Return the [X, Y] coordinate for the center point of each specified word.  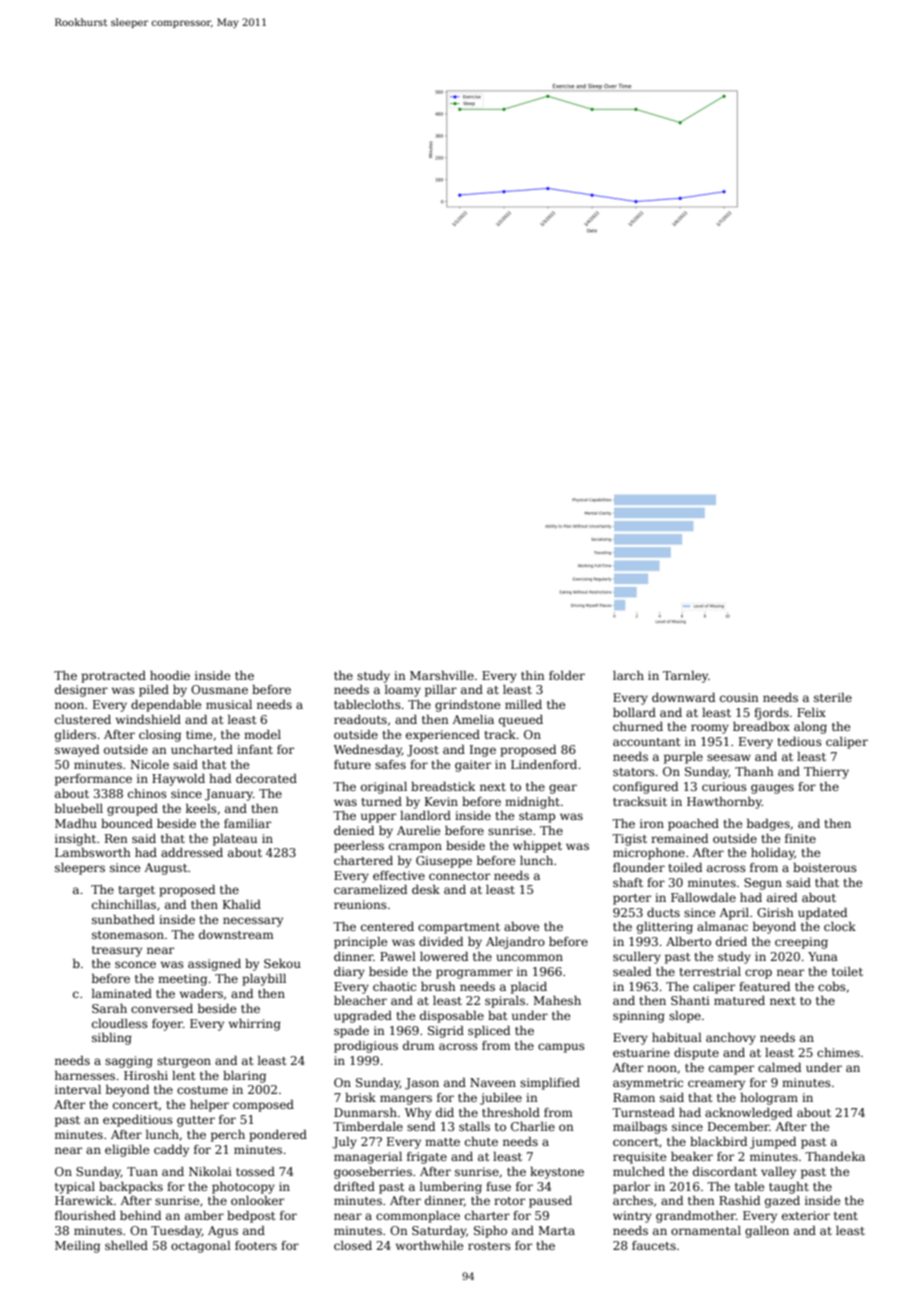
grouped [132, 810]
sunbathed [123, 919]
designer [81, 691]
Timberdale [368, 1126]
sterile [833, 697]
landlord [425, 815]
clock [840, 926]
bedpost [251, 1217]
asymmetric [648, 1084]
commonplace [418, 1217]
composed [263, 1106]
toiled [685, 867]
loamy [403, 691]
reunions [360, 904]
